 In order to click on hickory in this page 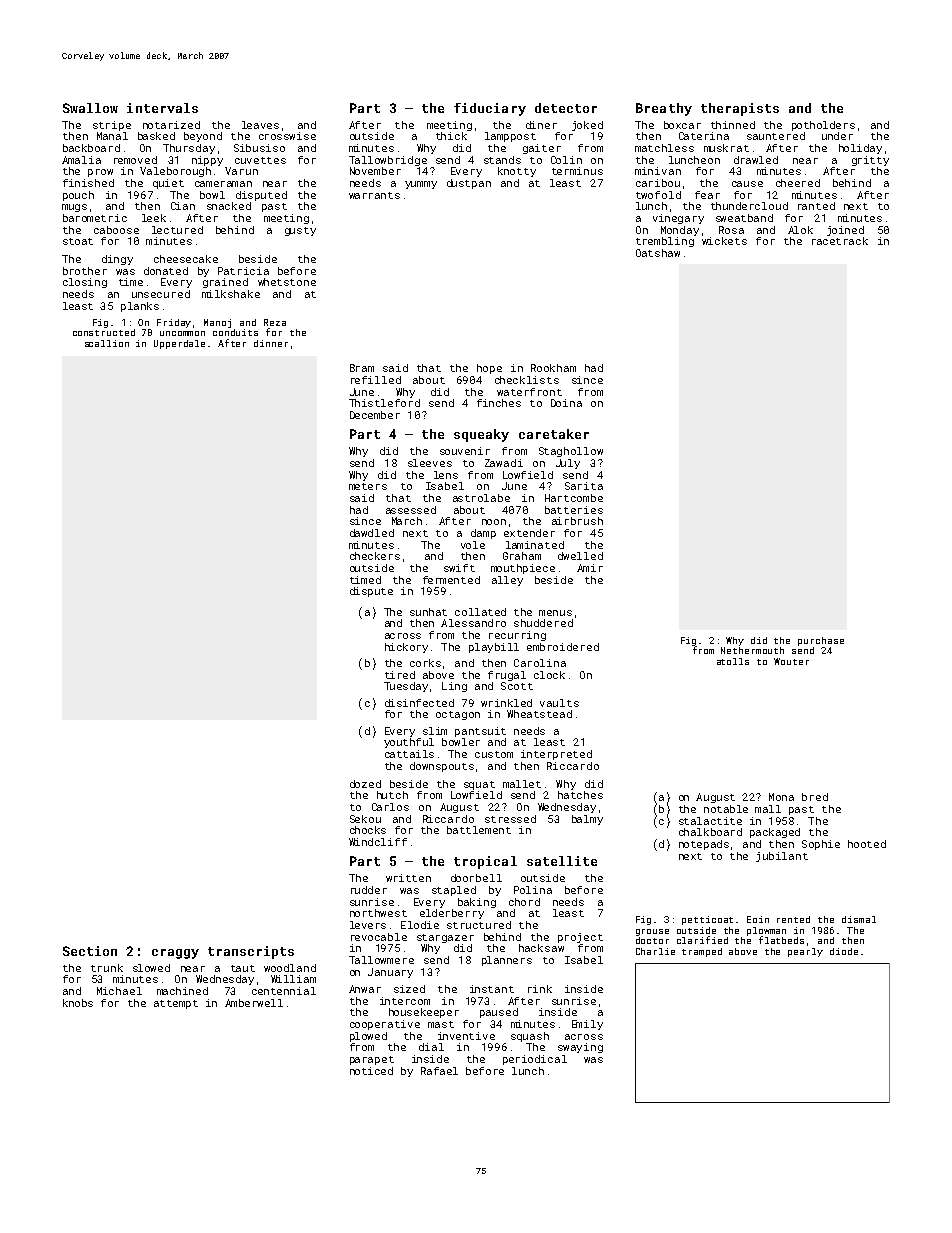, I will do `click(406, 648)`.
